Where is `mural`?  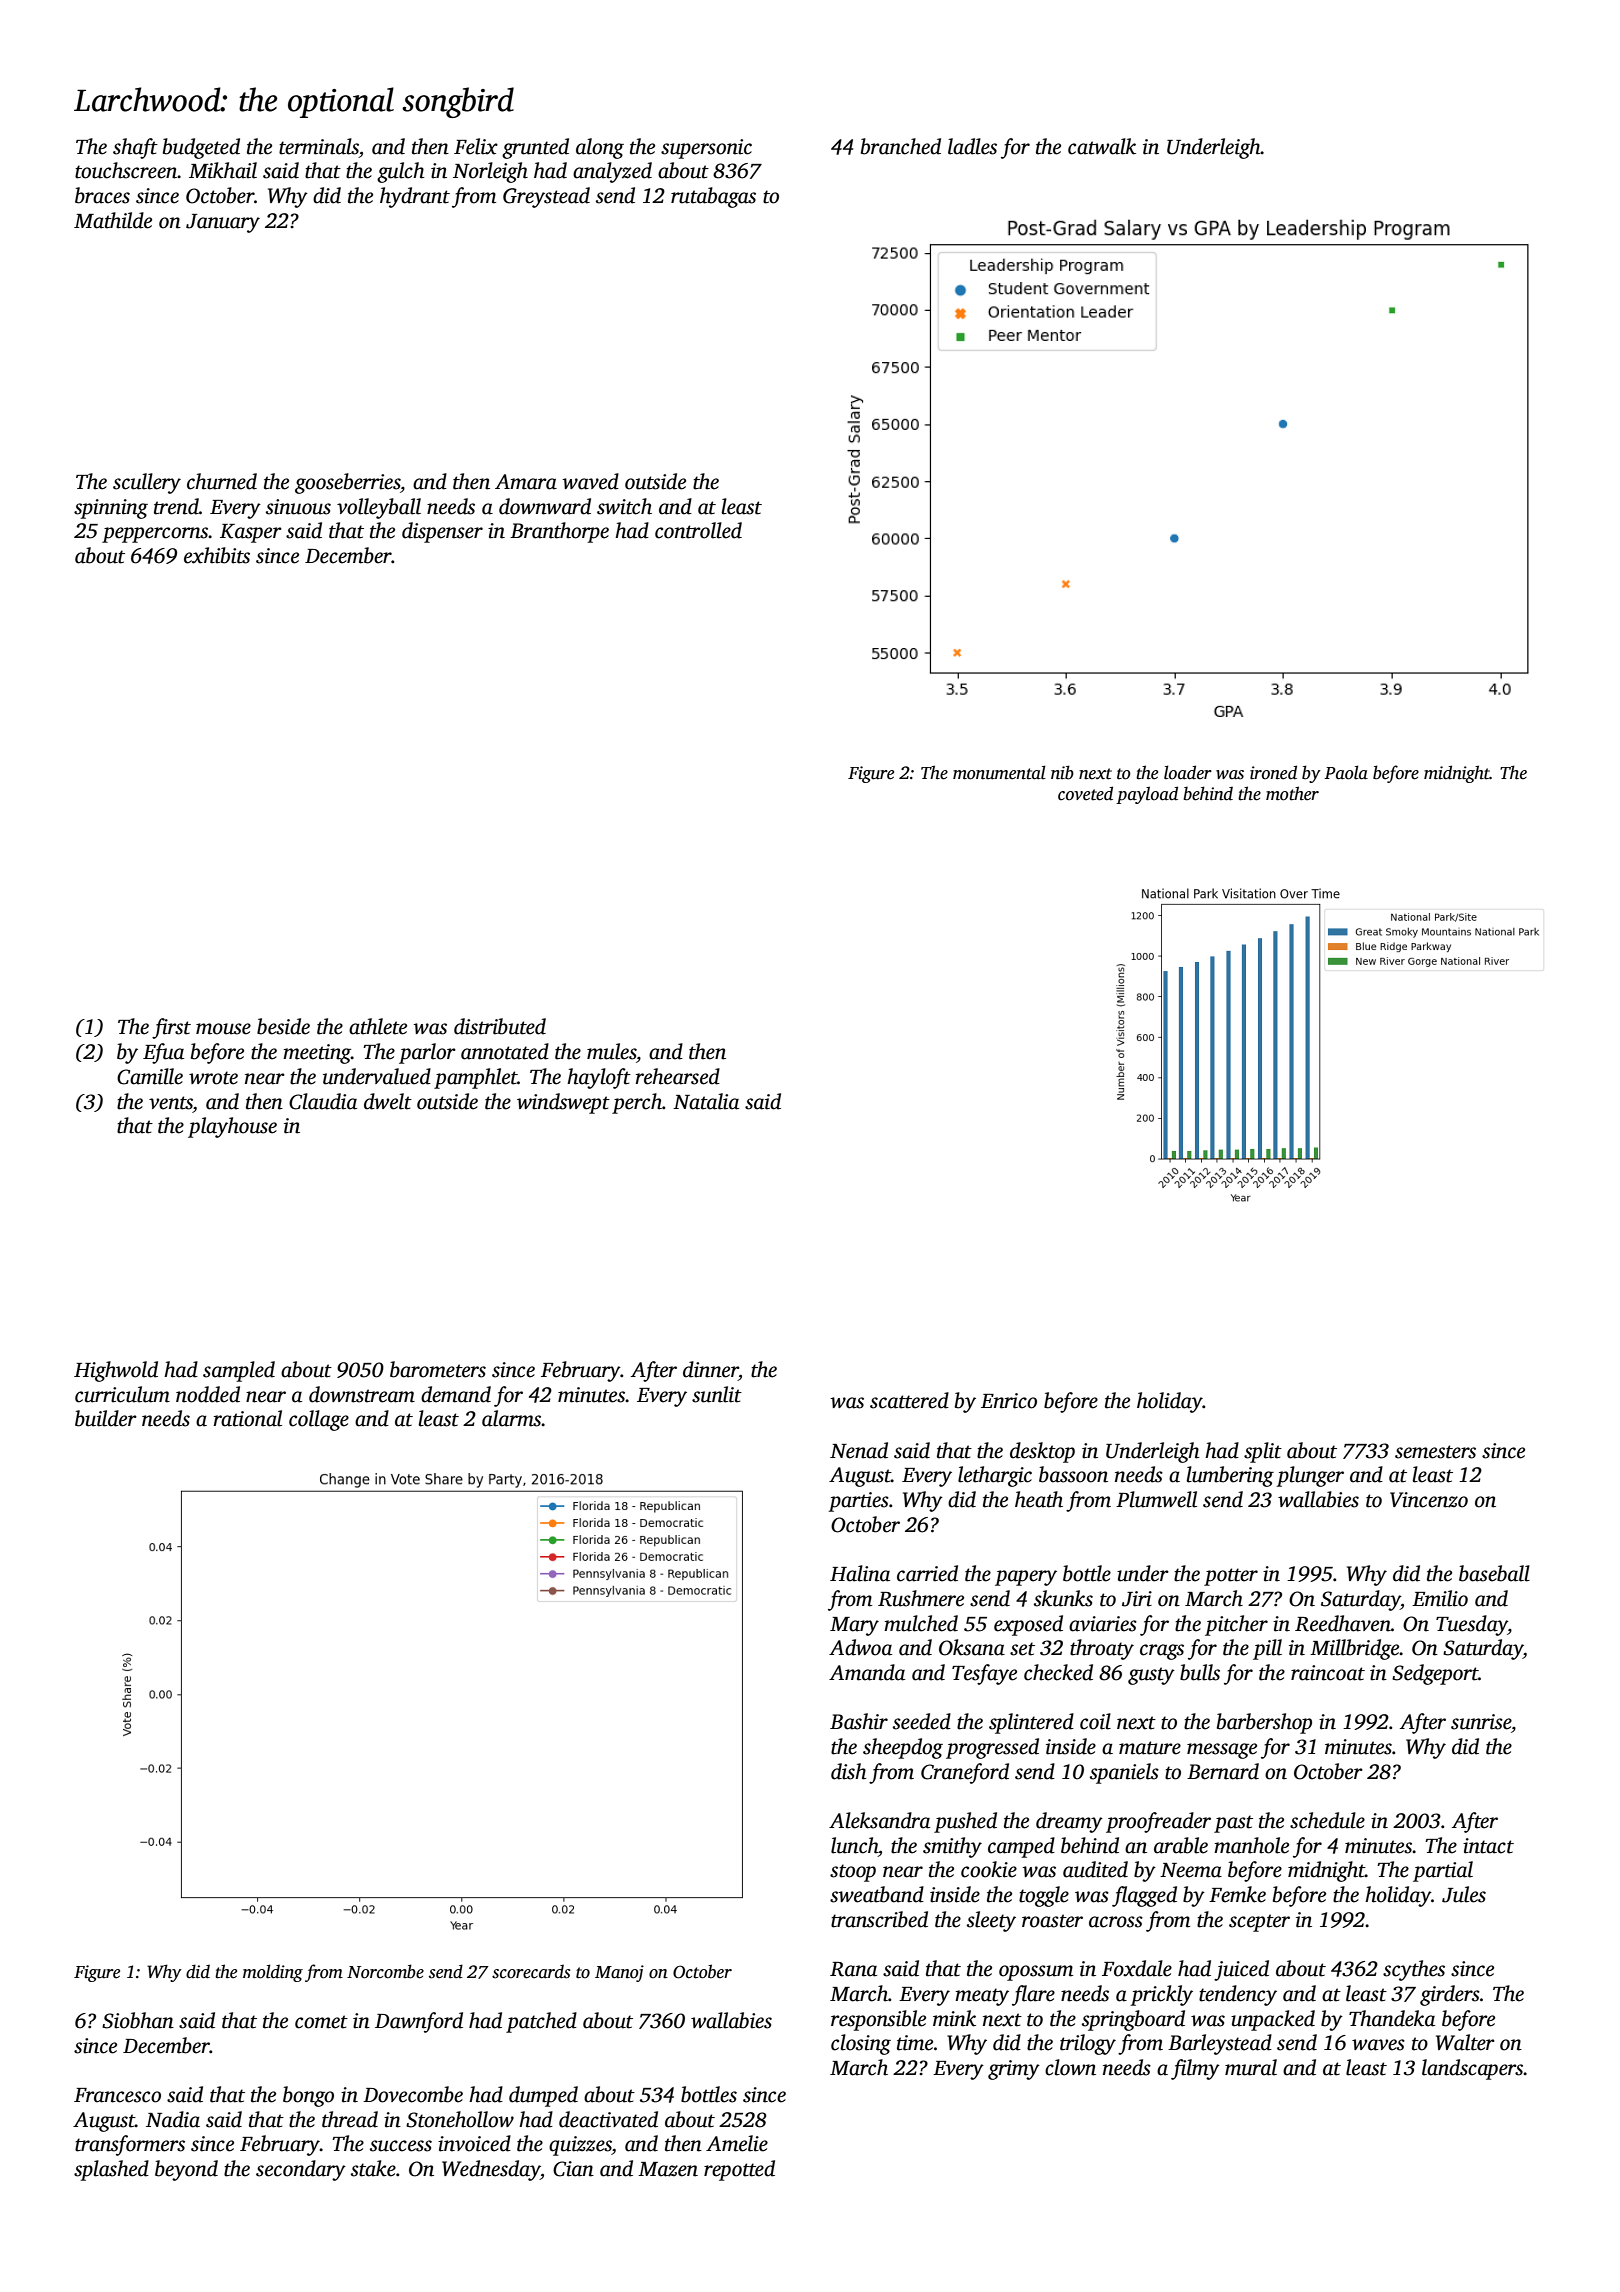 mural is located at coordinates (1251, 2067).
